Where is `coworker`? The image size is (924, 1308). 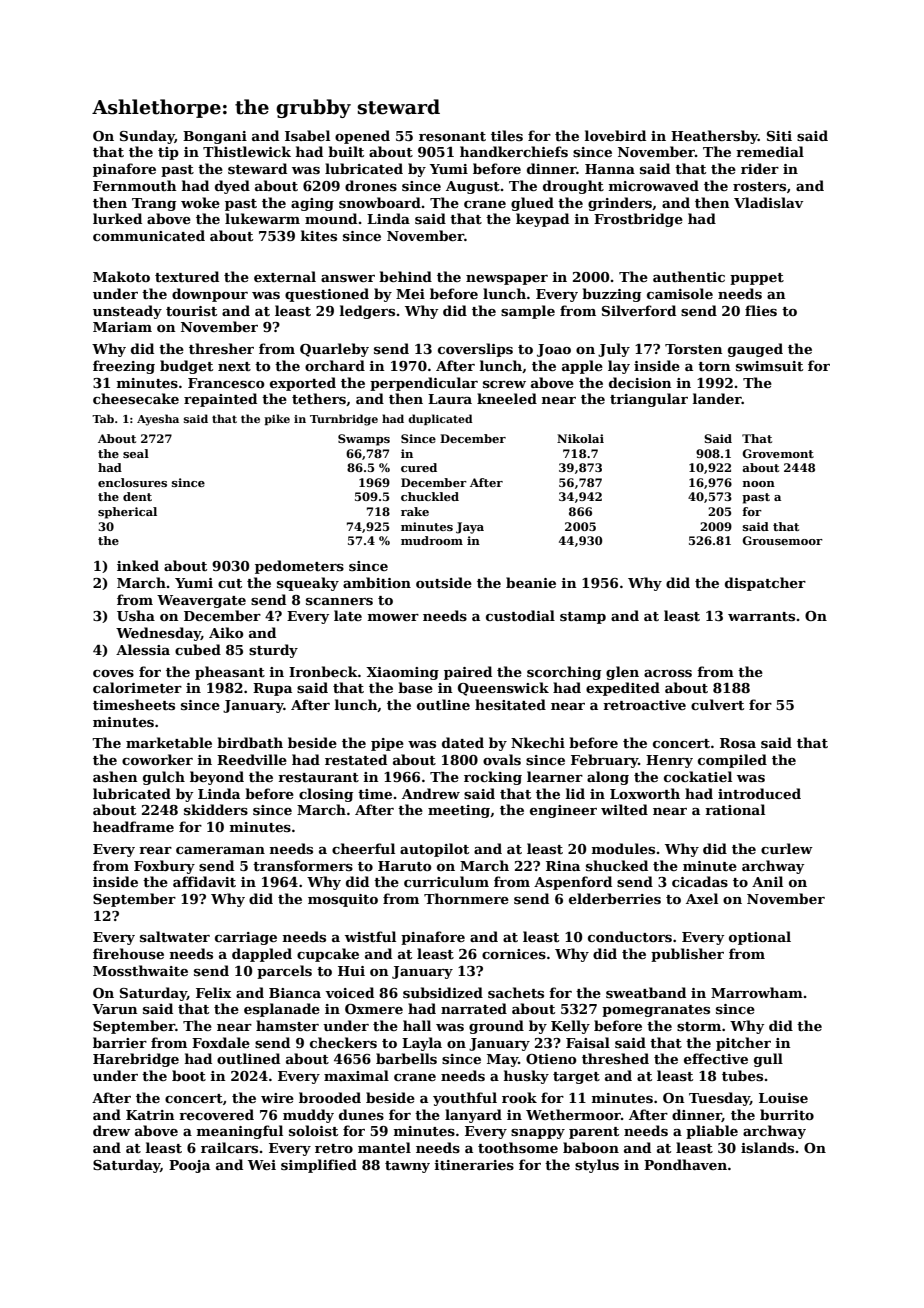 coworker is located at coordinates (157, 759).
